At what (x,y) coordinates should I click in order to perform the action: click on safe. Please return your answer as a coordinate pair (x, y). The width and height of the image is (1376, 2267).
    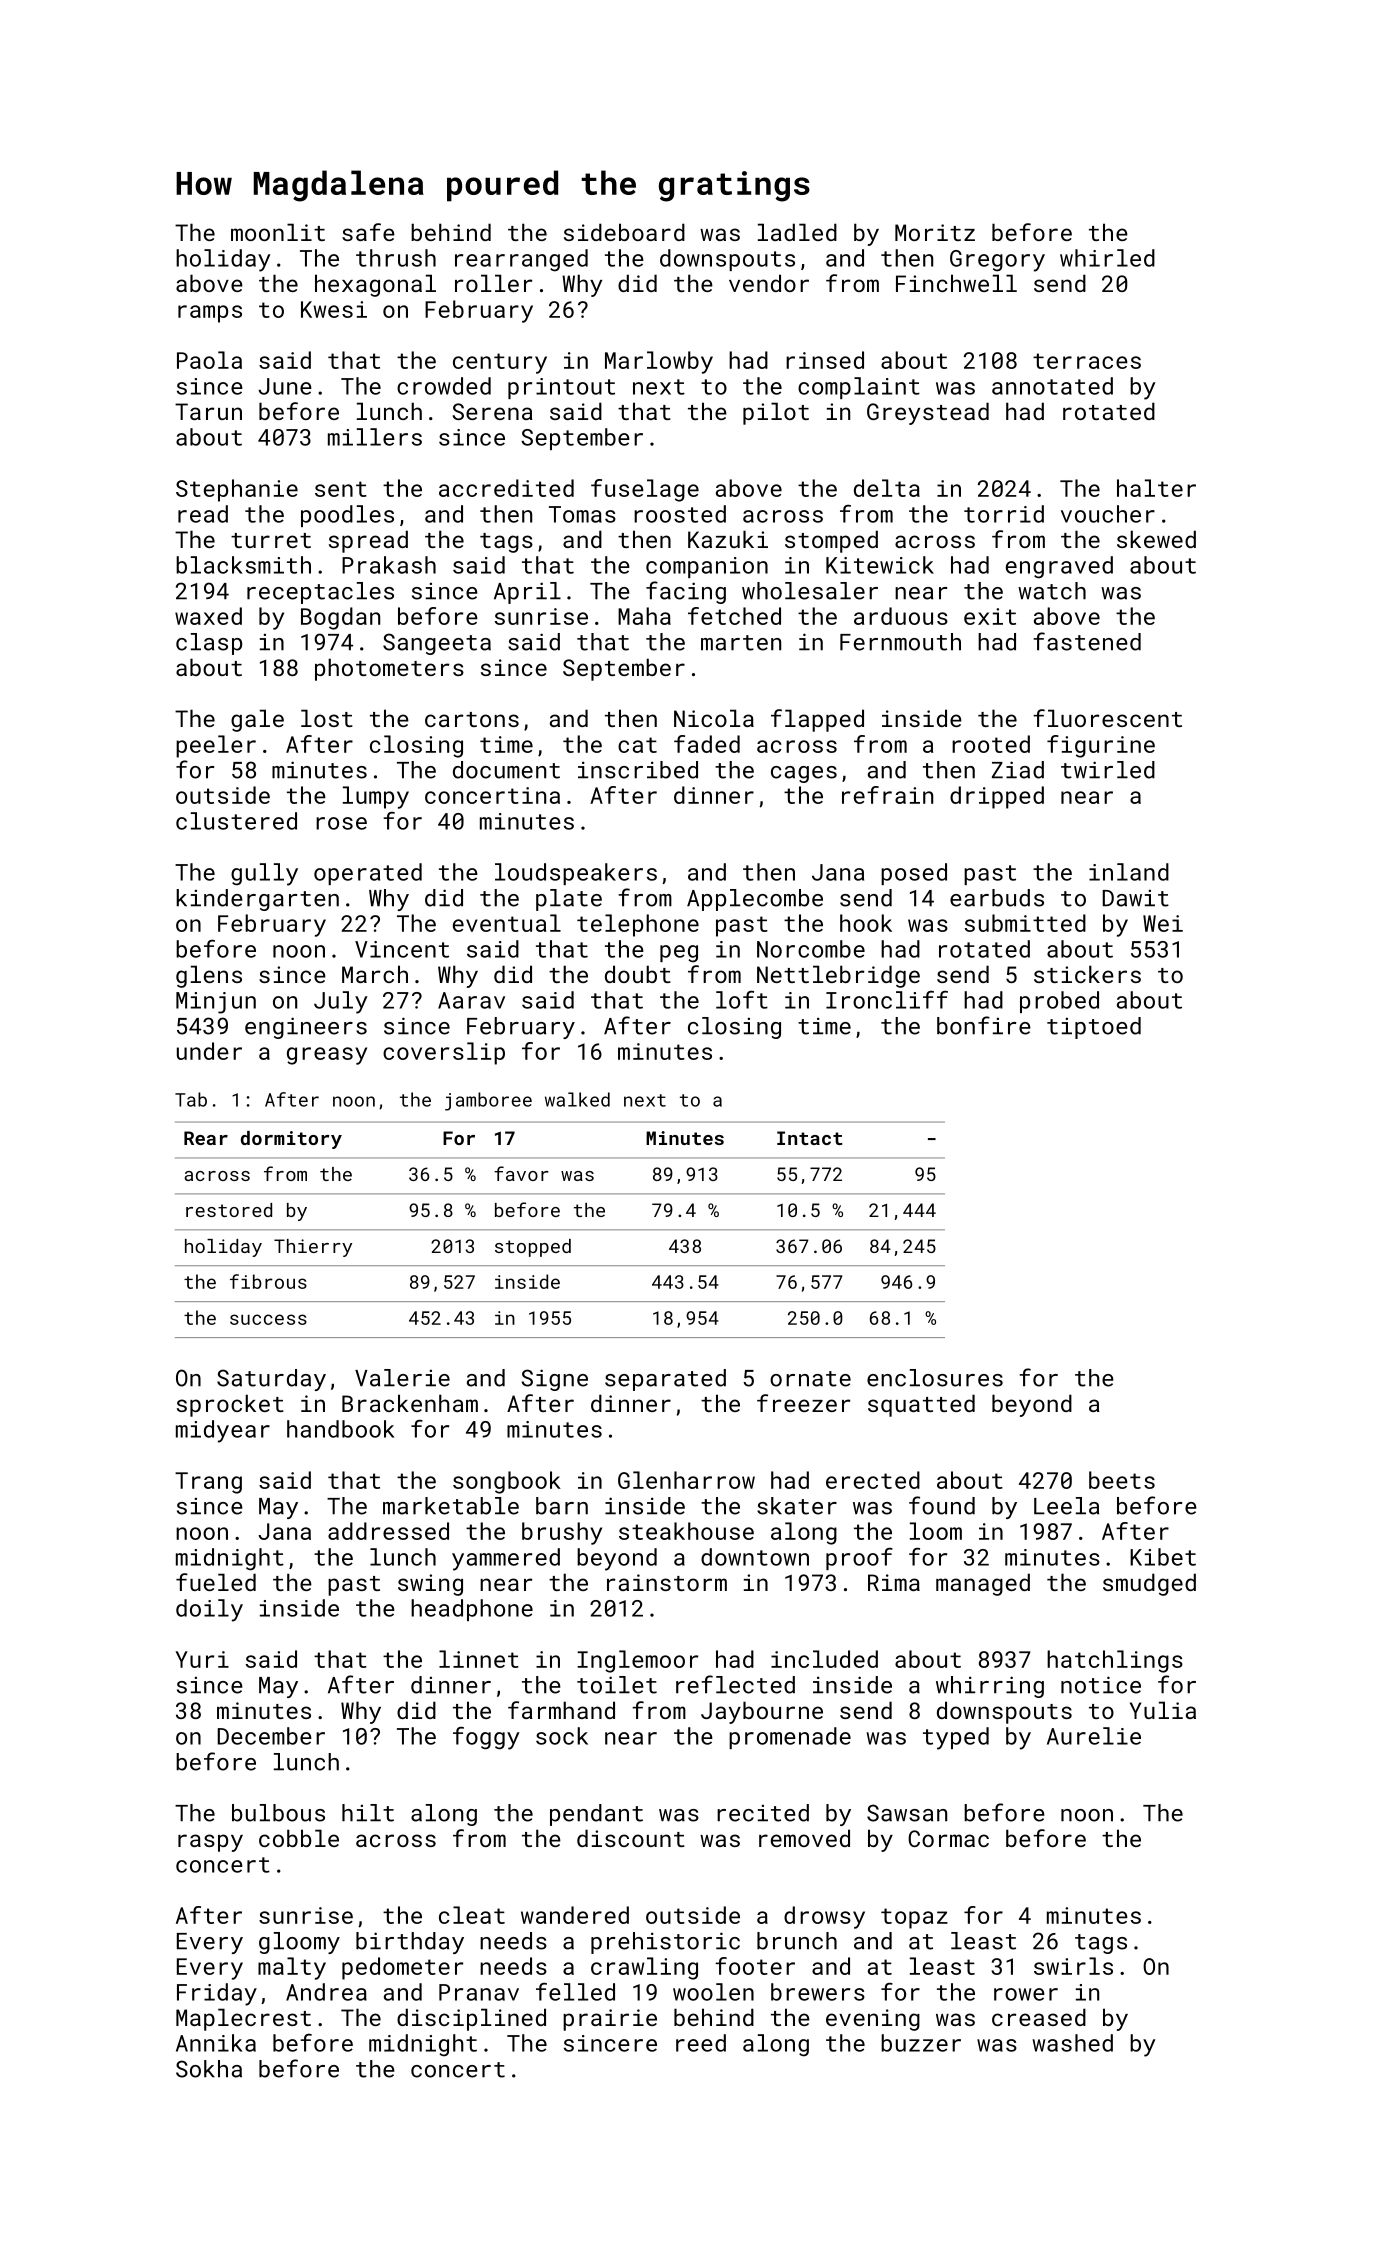
    Looking at the image, I should click on (368, 232).
